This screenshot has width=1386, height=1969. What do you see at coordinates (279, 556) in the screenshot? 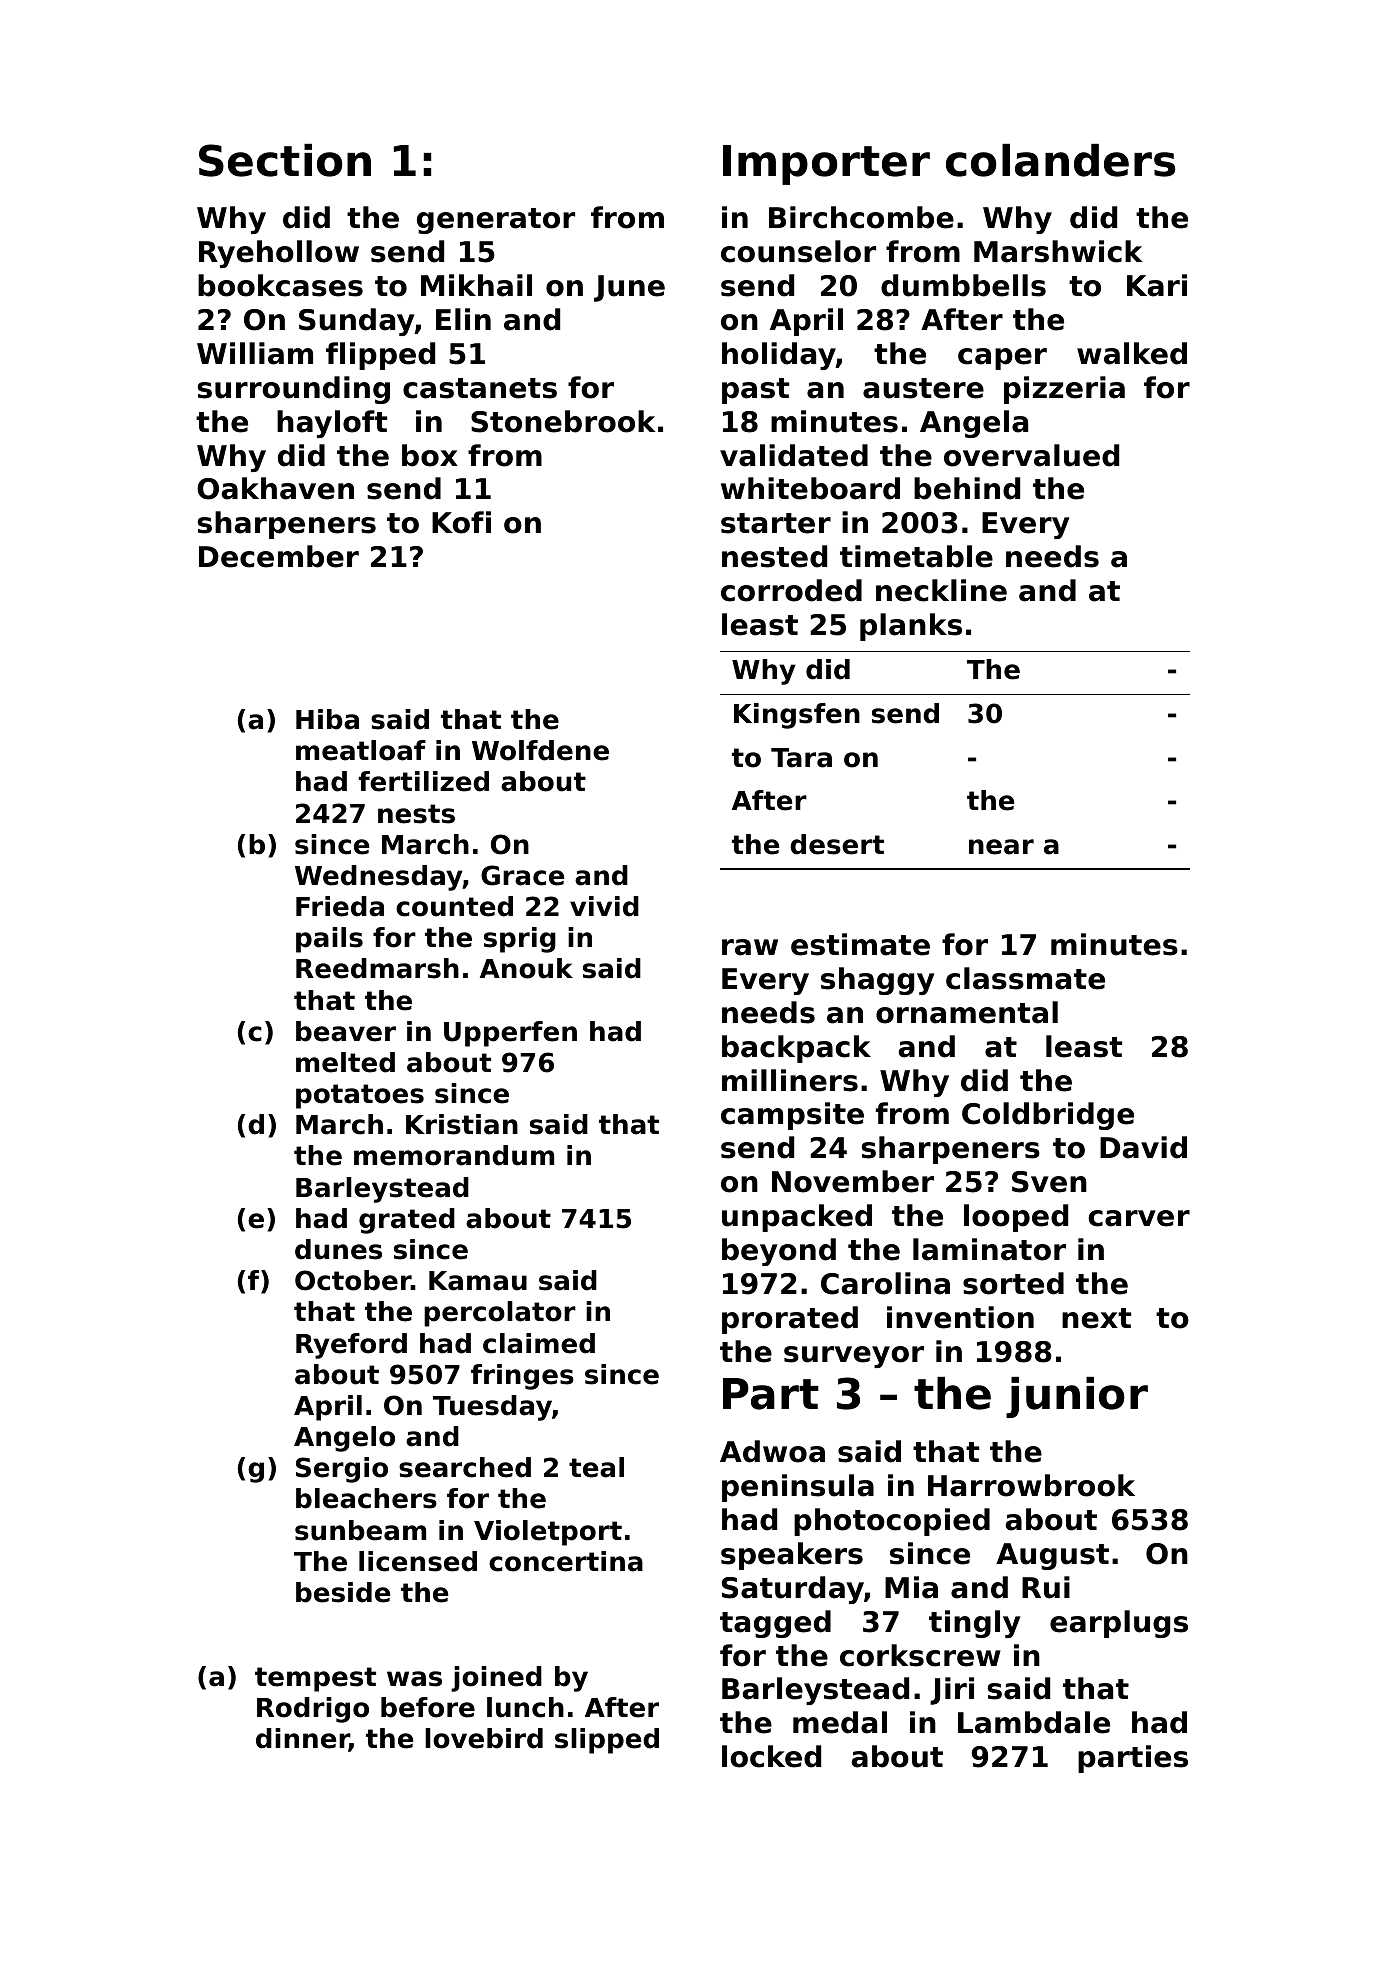
I see `December` at bounding box center [279, 556].
